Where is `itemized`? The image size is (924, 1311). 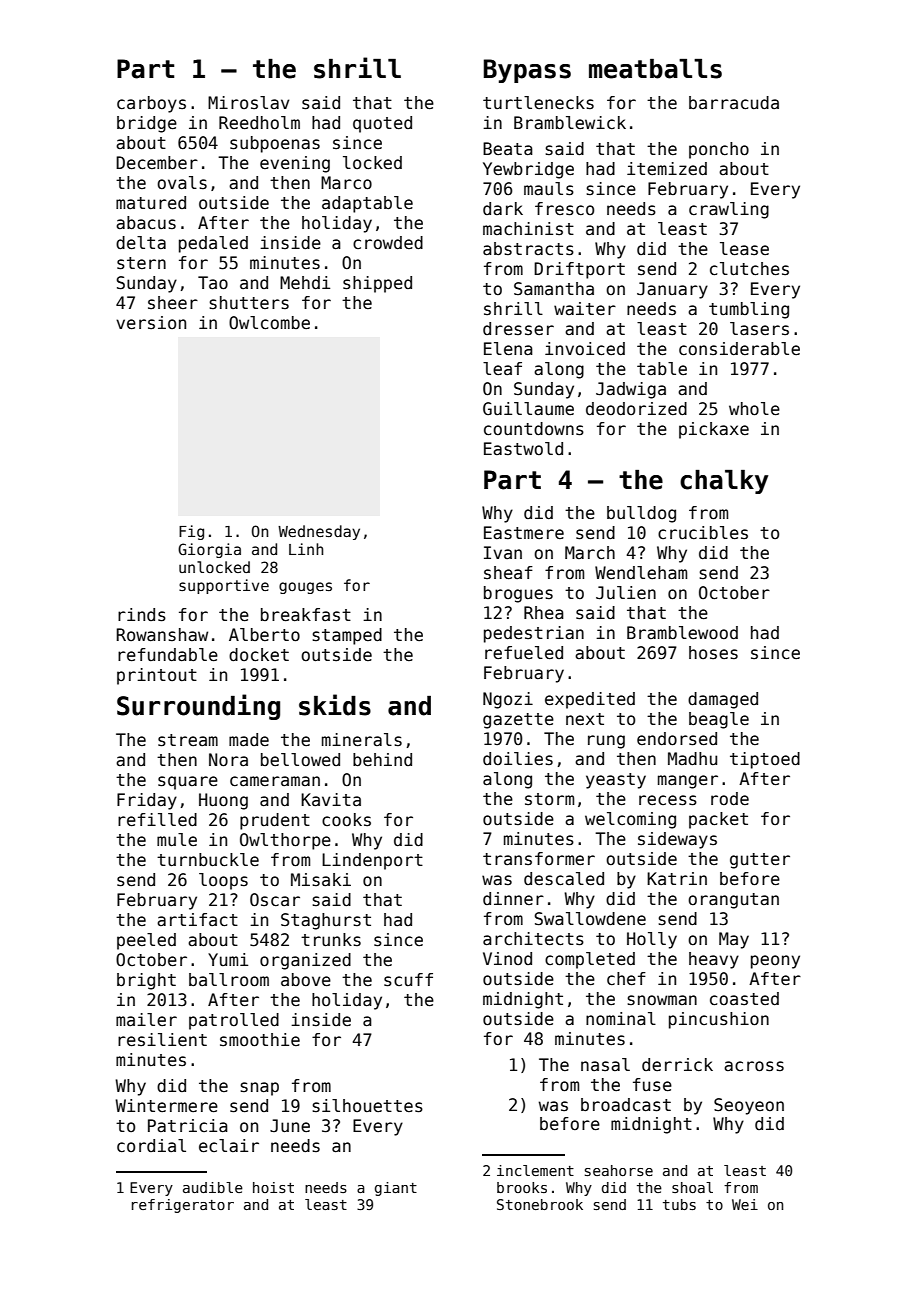
itemized is located at coordinates (667, 169).
